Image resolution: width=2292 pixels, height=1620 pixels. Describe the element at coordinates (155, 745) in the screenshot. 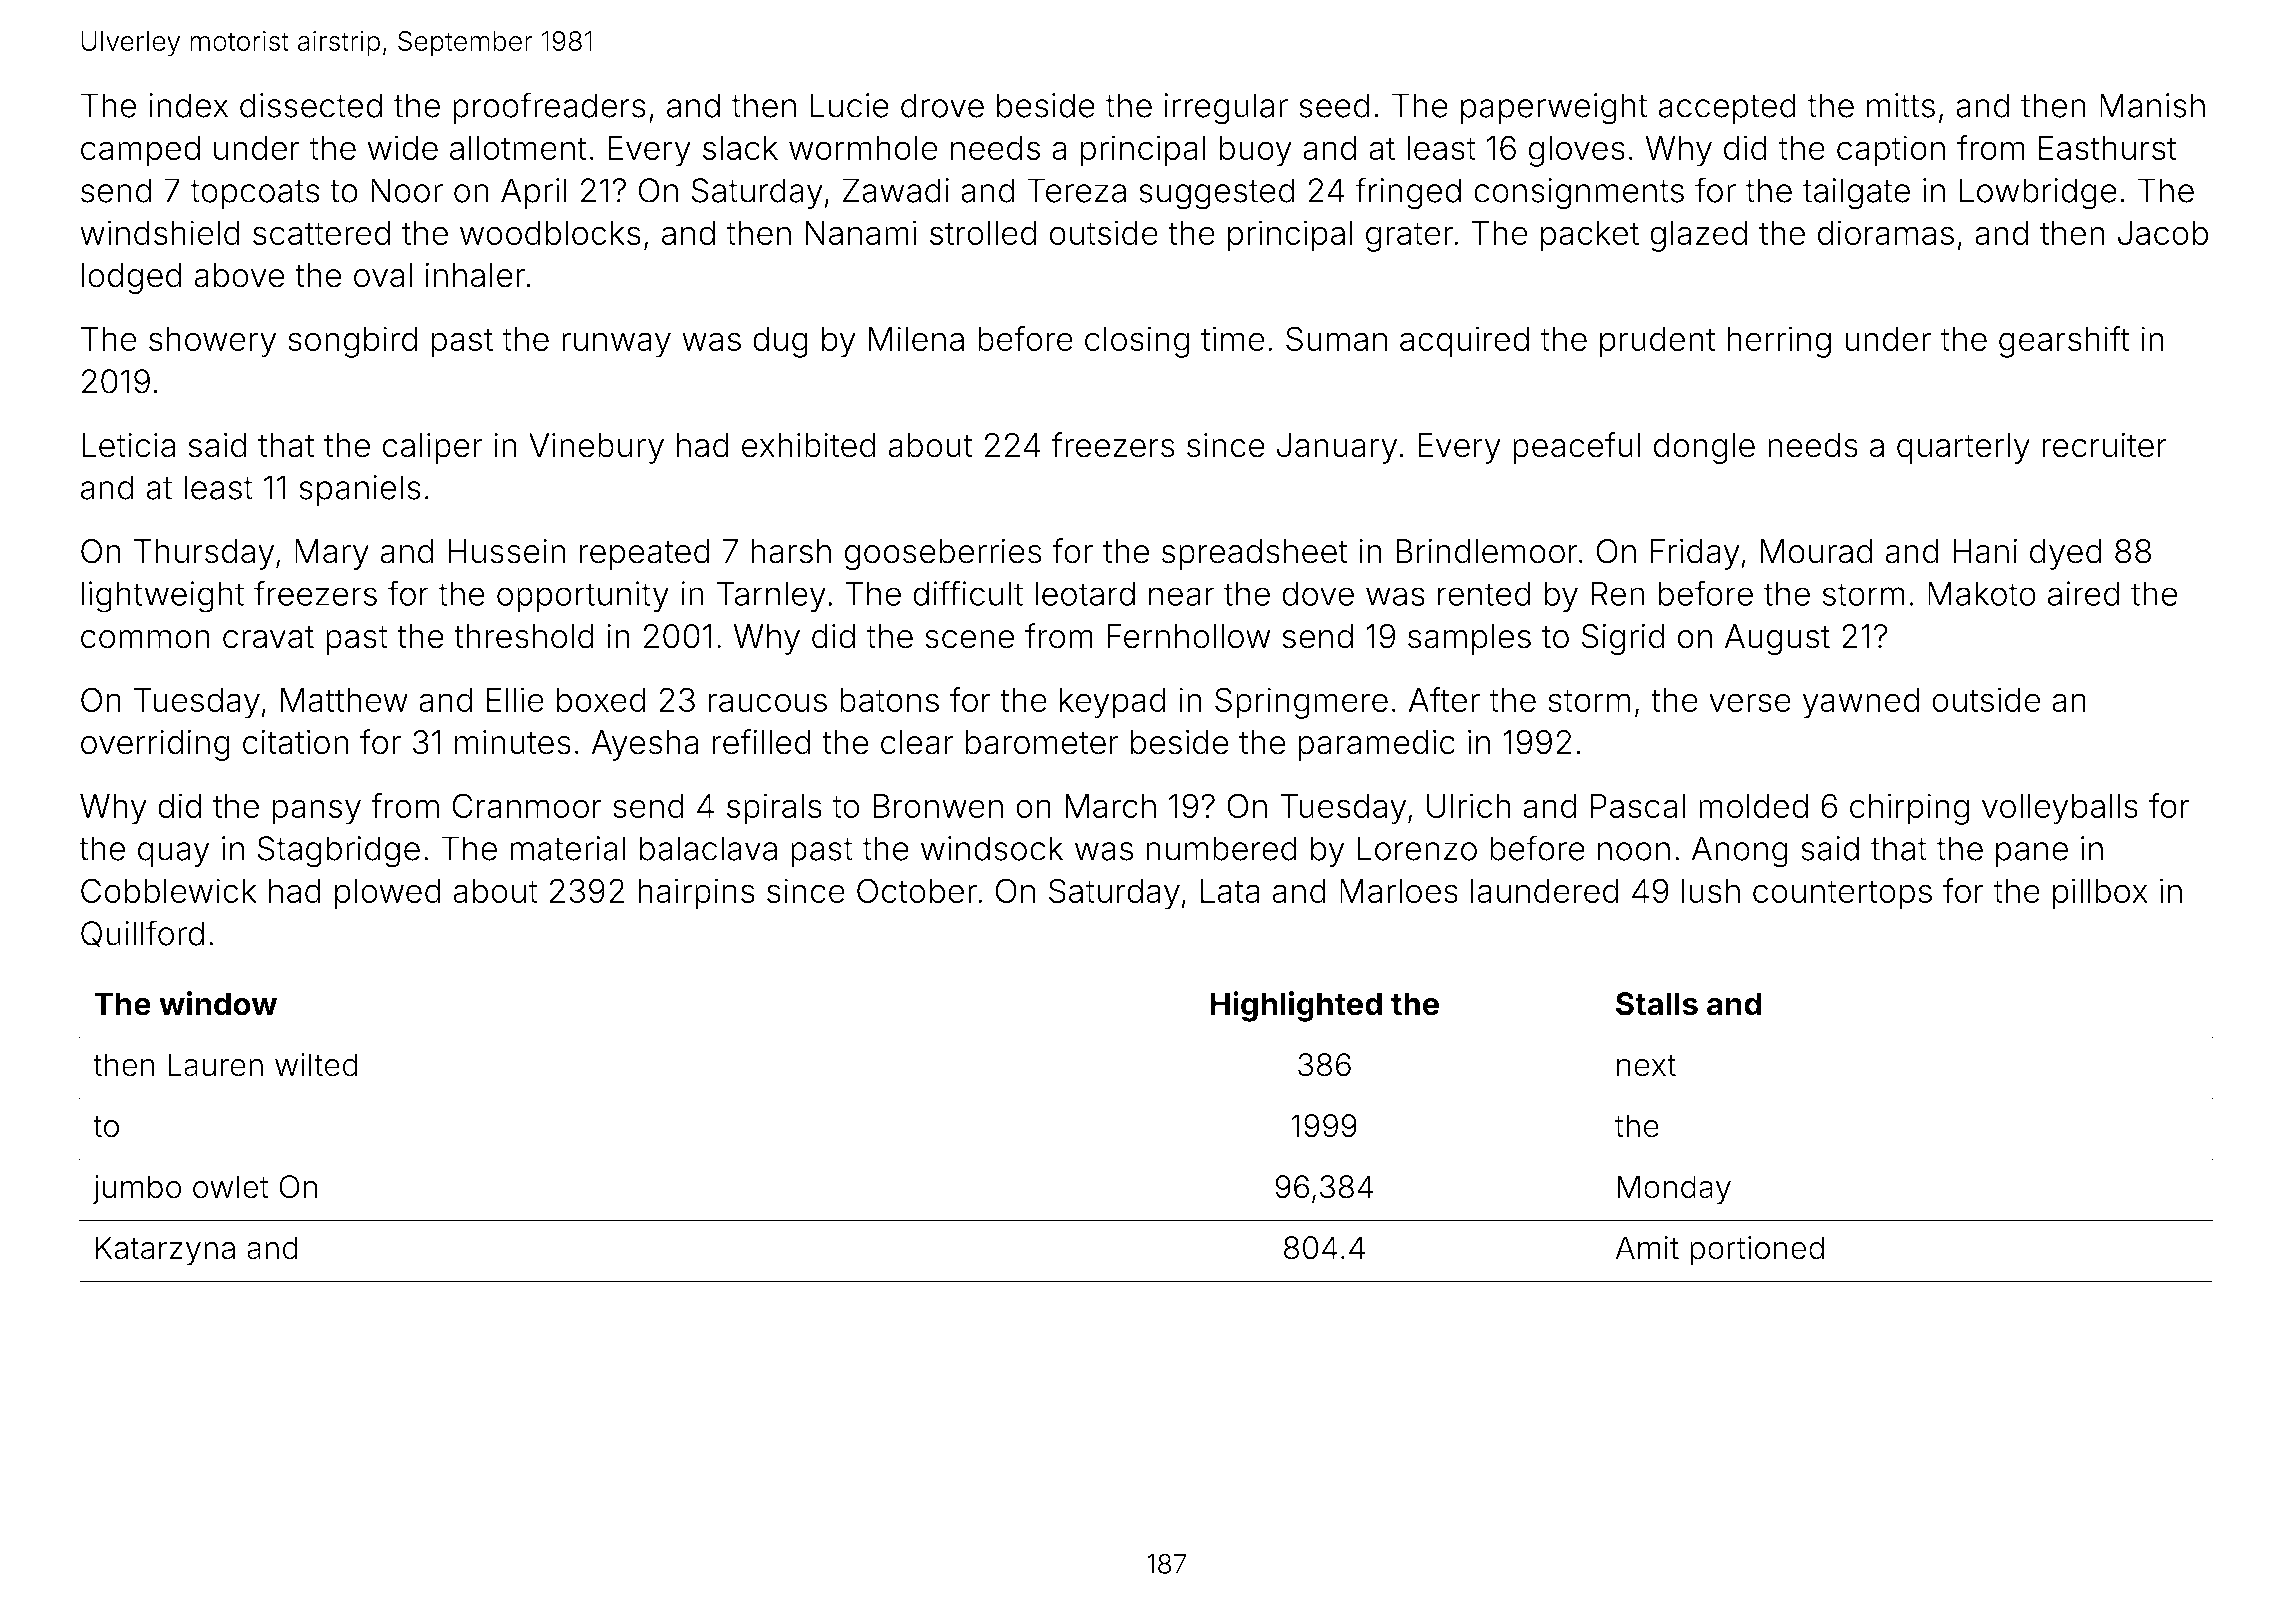

I see `overriding` at that location.
